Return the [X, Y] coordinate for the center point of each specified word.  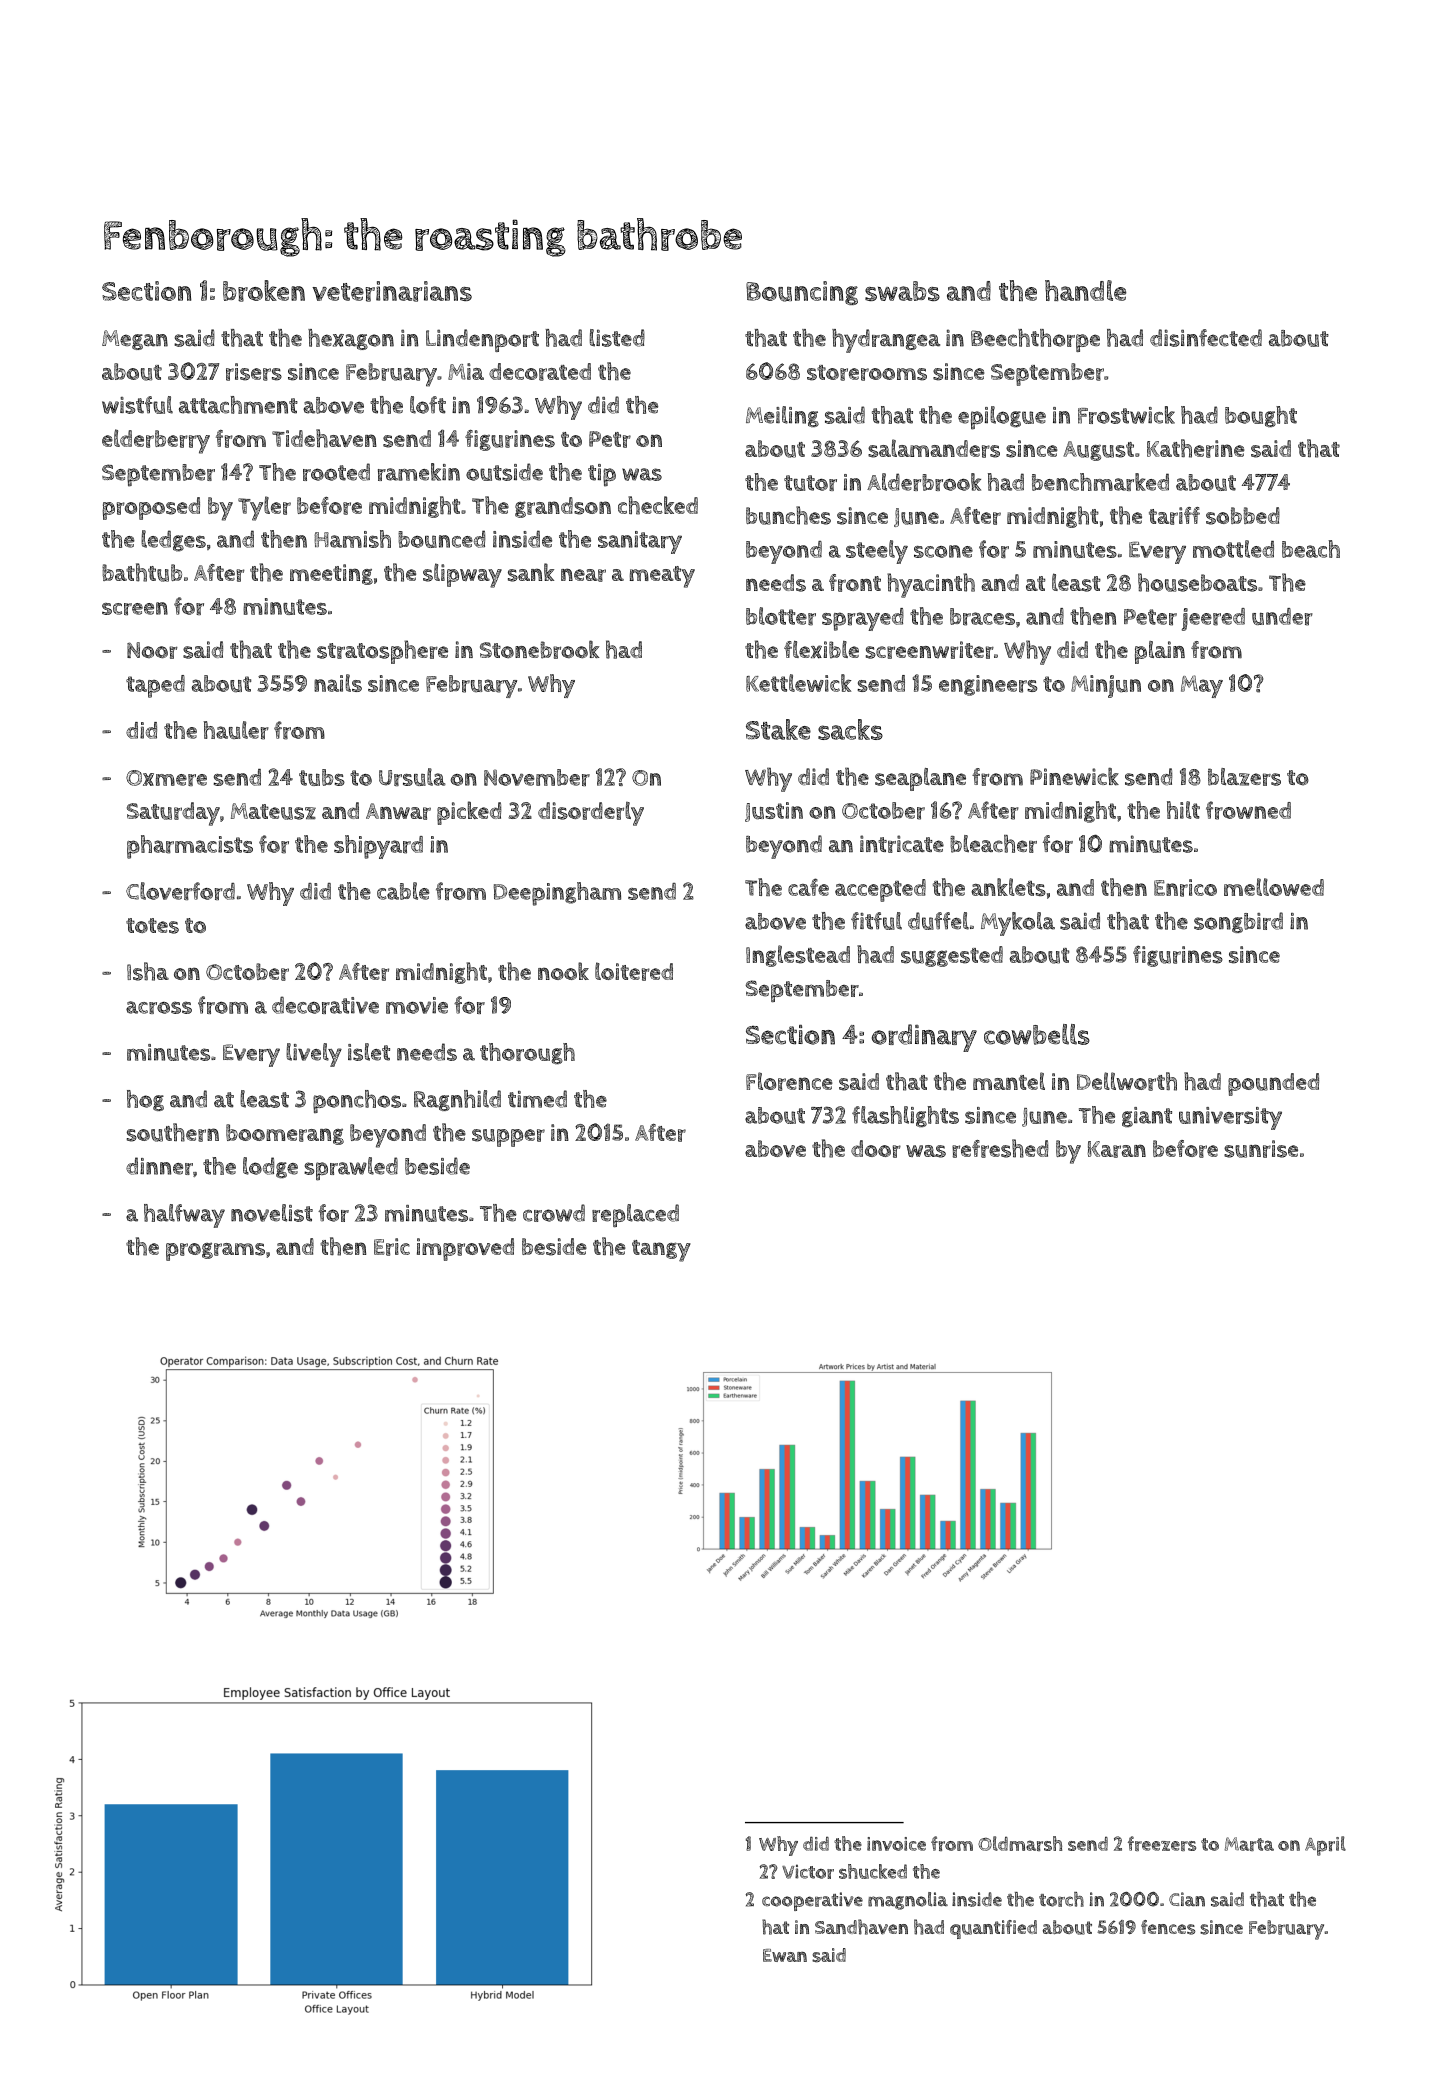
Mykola [1018, 924]
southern [173, 1132]
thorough [527, 1054]
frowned [1248, 810]
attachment [238, 405]
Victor [808, 1871]
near [583, 575]
